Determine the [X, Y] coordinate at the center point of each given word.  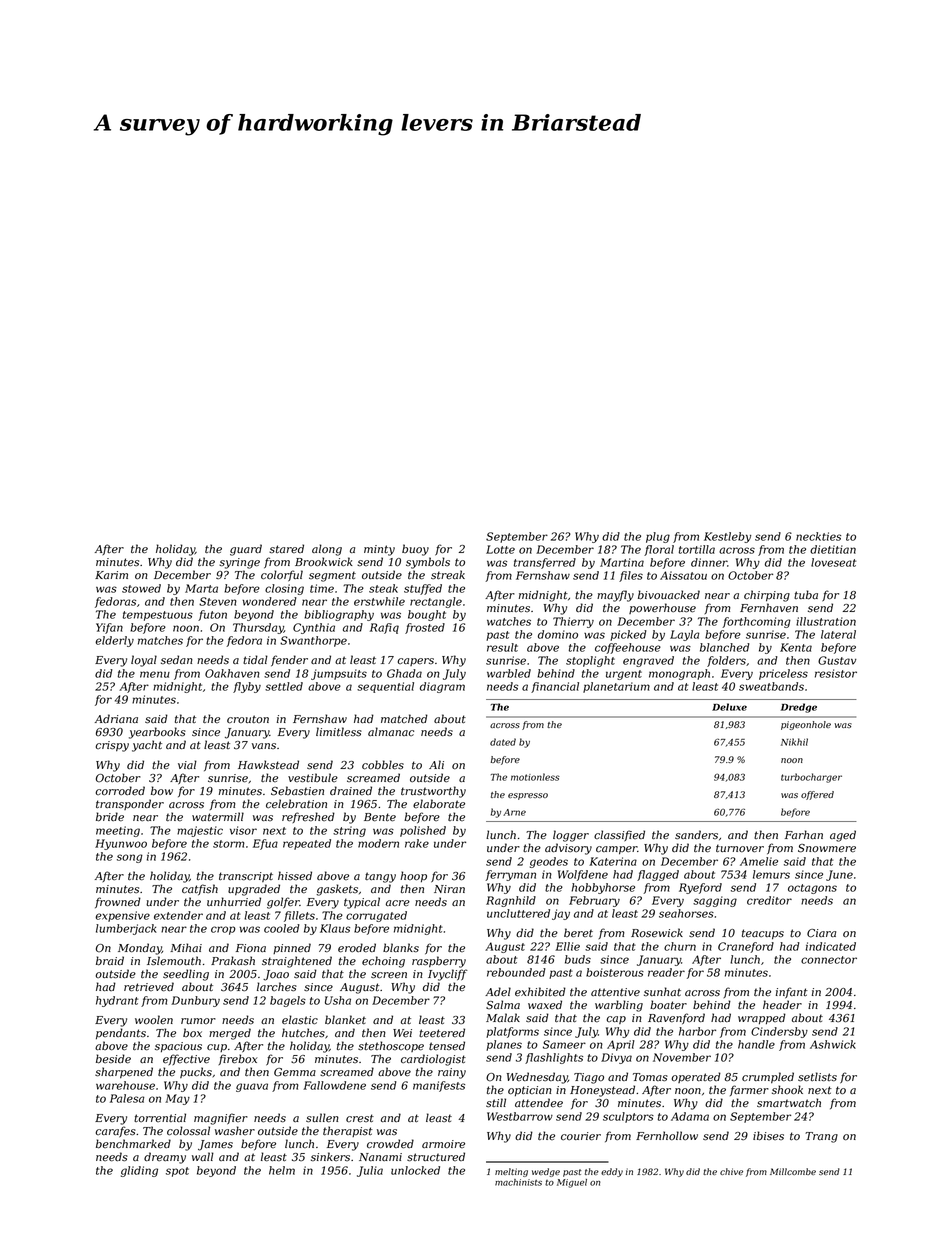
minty [379, 550]
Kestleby [727, 537]
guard [246, 550]
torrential [160, 1117]
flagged [658, 875]
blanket [345, 1019]
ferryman [510, 875]
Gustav [837, 660]
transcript [246, 877]
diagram [442, 687]
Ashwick [833, 1044]
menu [155, 674]
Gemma [295, 1072]
